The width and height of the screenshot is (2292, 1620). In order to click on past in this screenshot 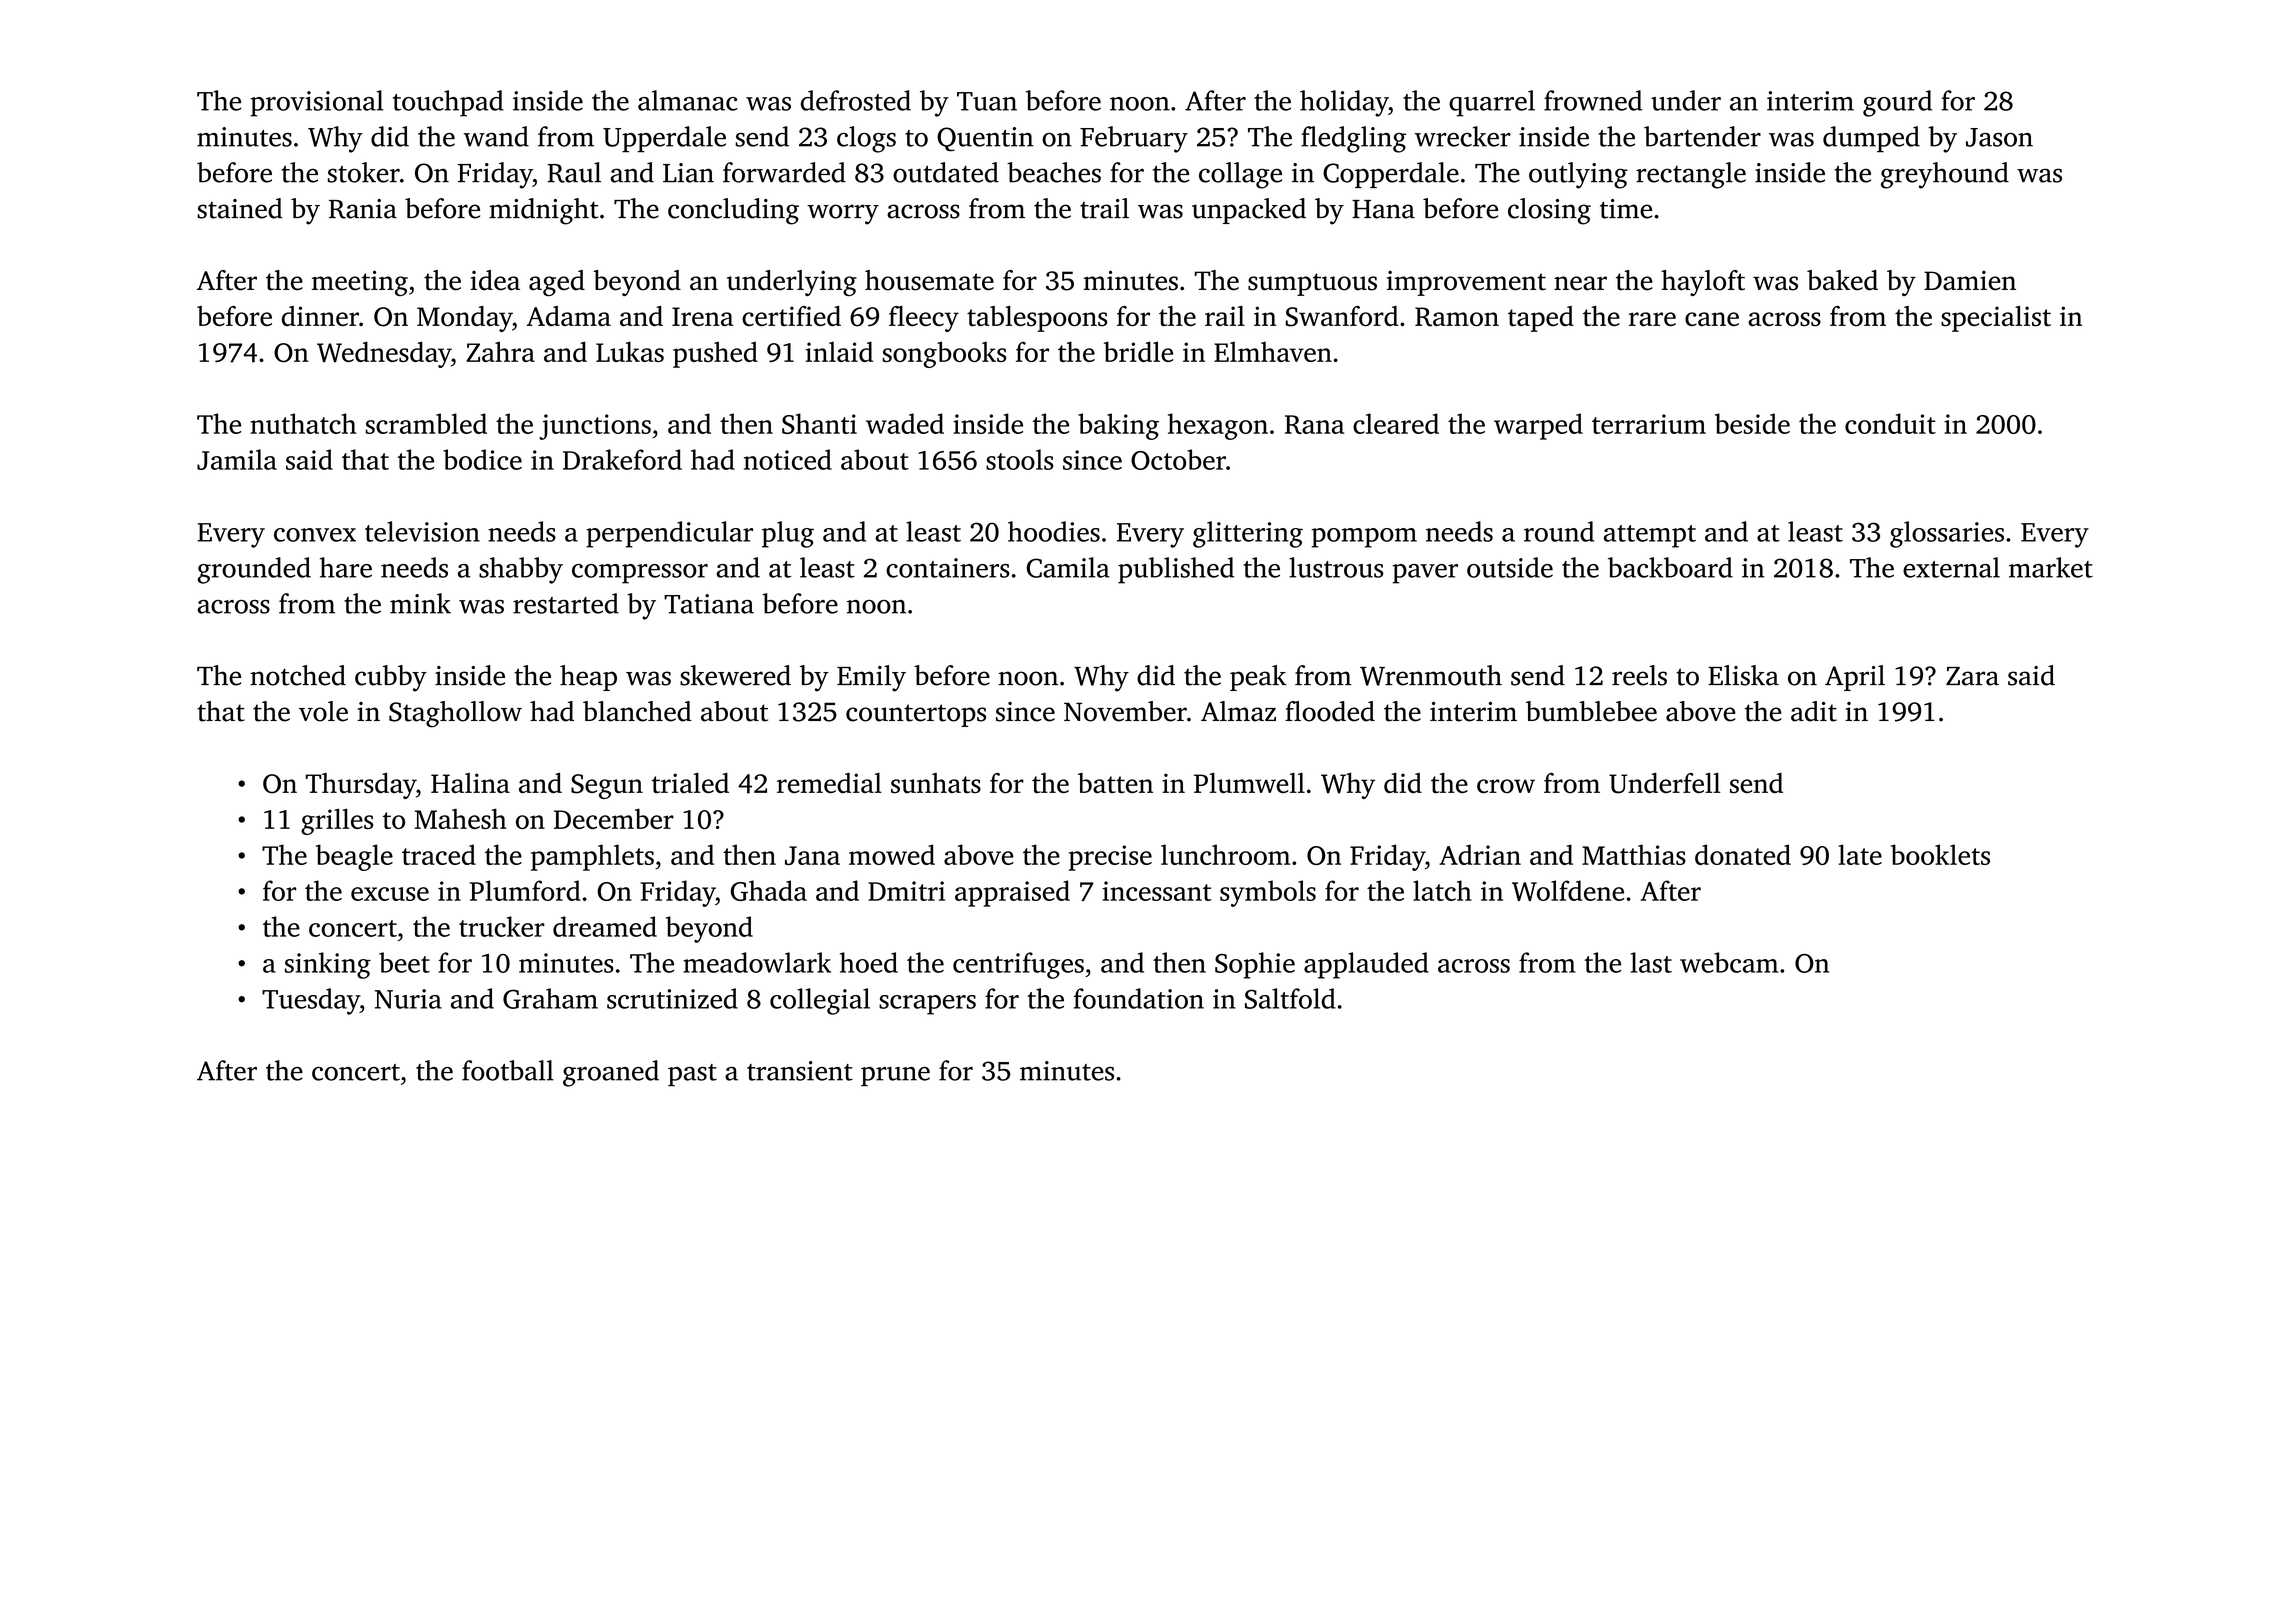, I will do `click(692, 1075)`.
